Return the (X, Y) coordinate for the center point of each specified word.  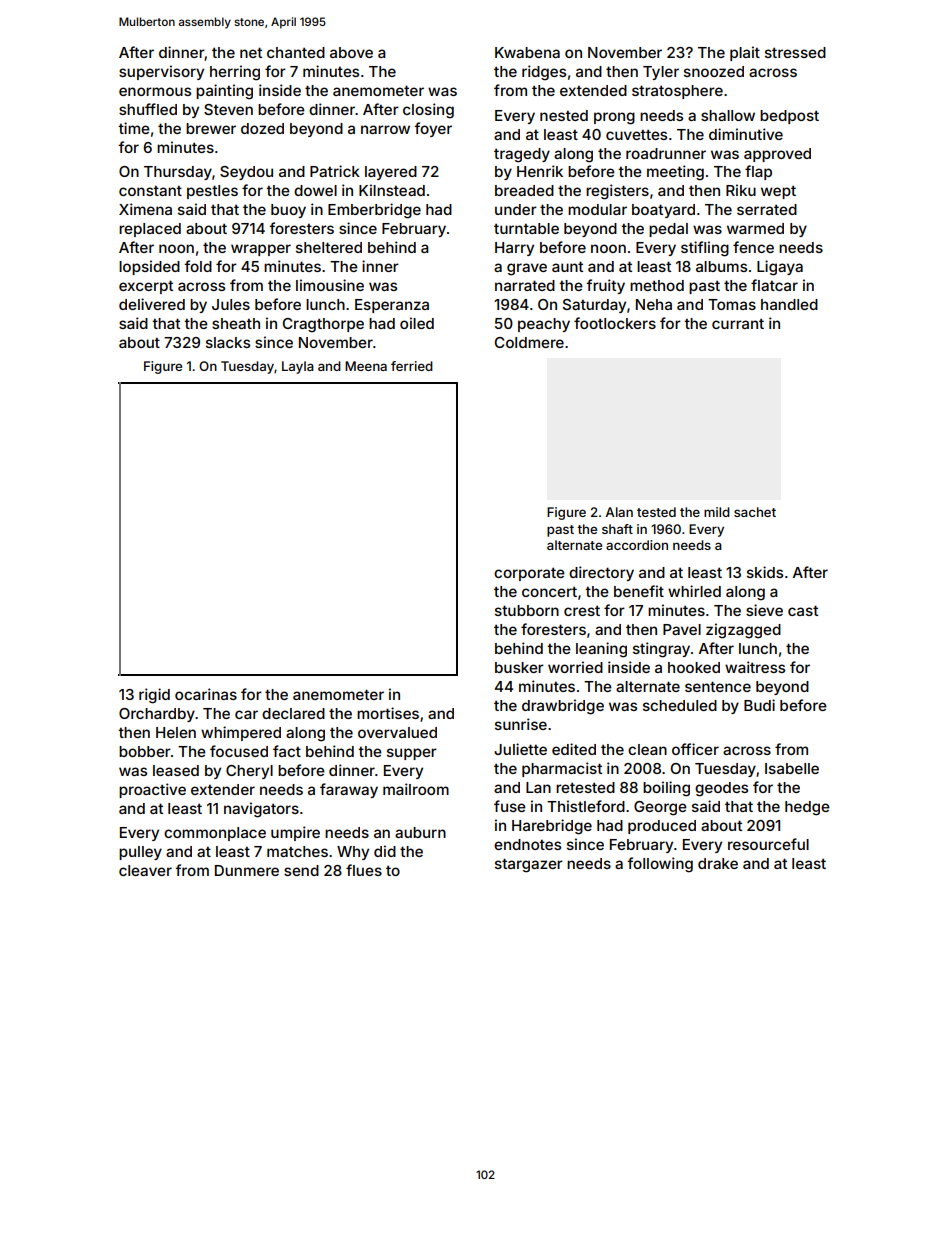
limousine (330, 285)
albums (721, 266)
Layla (298, 367)
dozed (262, 128)
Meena (366, 366)
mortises (388, 713)
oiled (417, 323)
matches (297, 851)
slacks (228, 342)
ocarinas (206, 694)
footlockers (615, 323)
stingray (661, 650)
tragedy (522, 155)
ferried (412, 366)
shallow (728, 115)
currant (738, 324)
